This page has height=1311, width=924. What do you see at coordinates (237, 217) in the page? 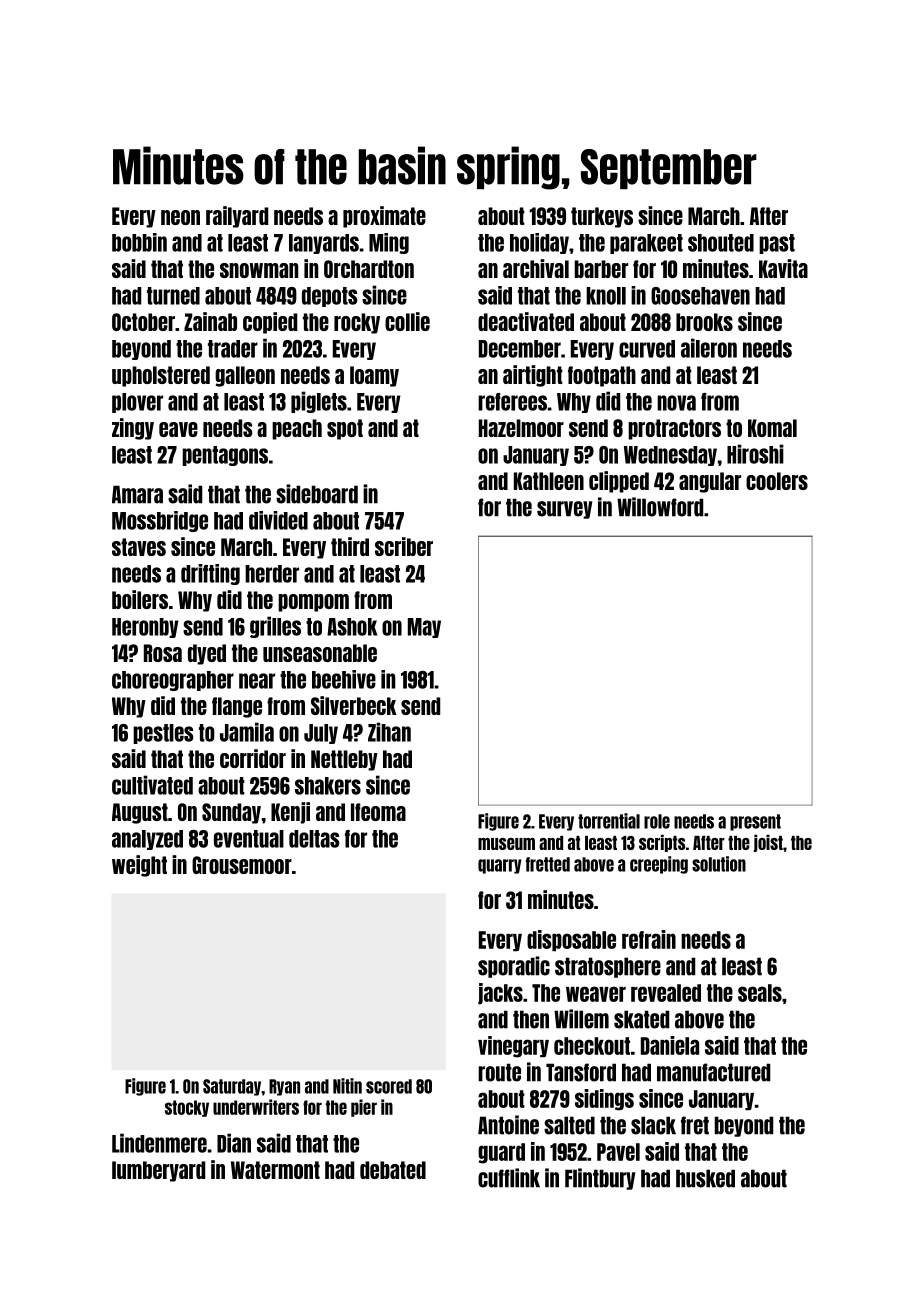
I see `railyard` at bounding box center [237, 217].
